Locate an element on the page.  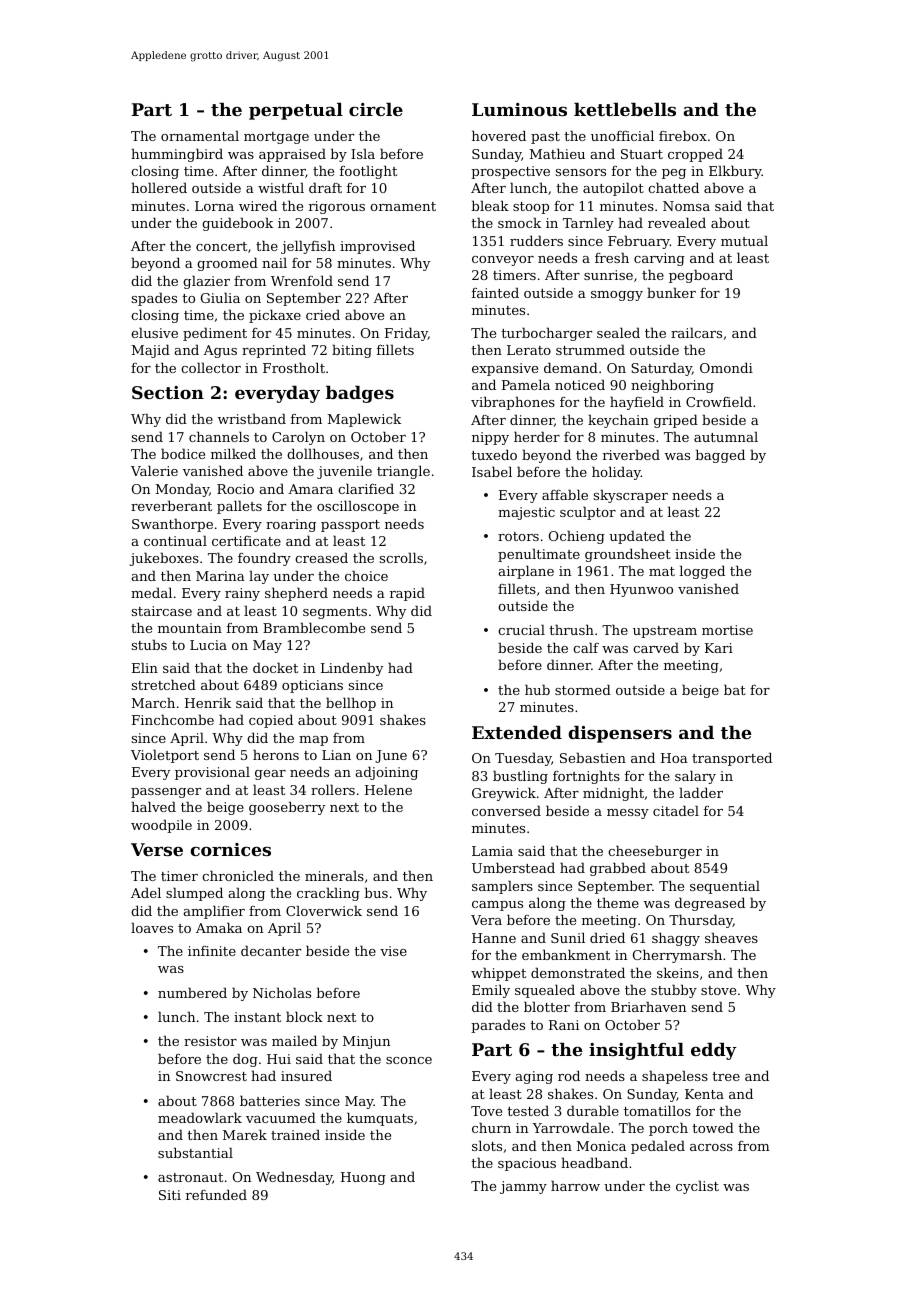
Siti is located at coordinates (170, 1195).
